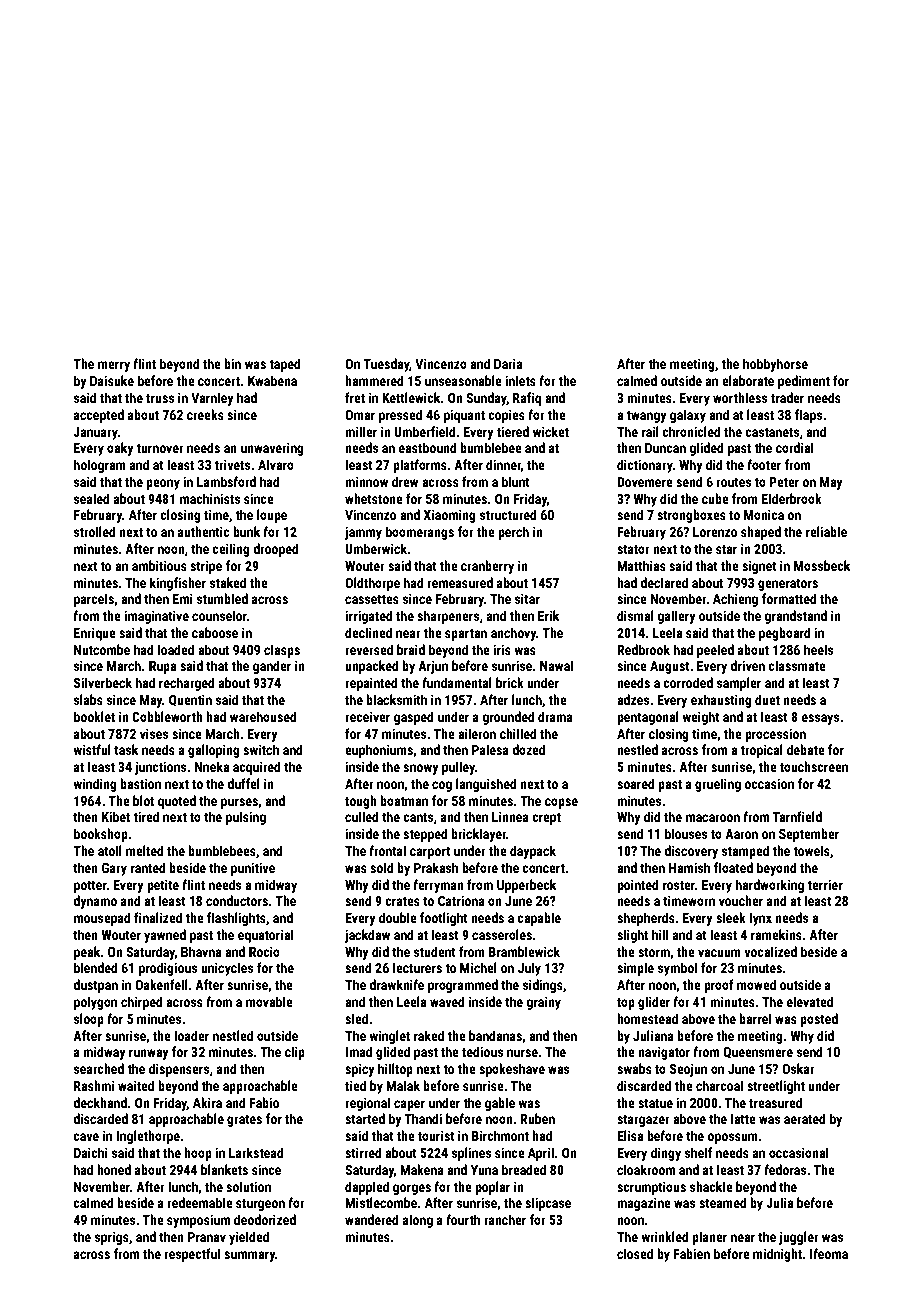  I want to click on Mossbeck, so click(822, 565).
